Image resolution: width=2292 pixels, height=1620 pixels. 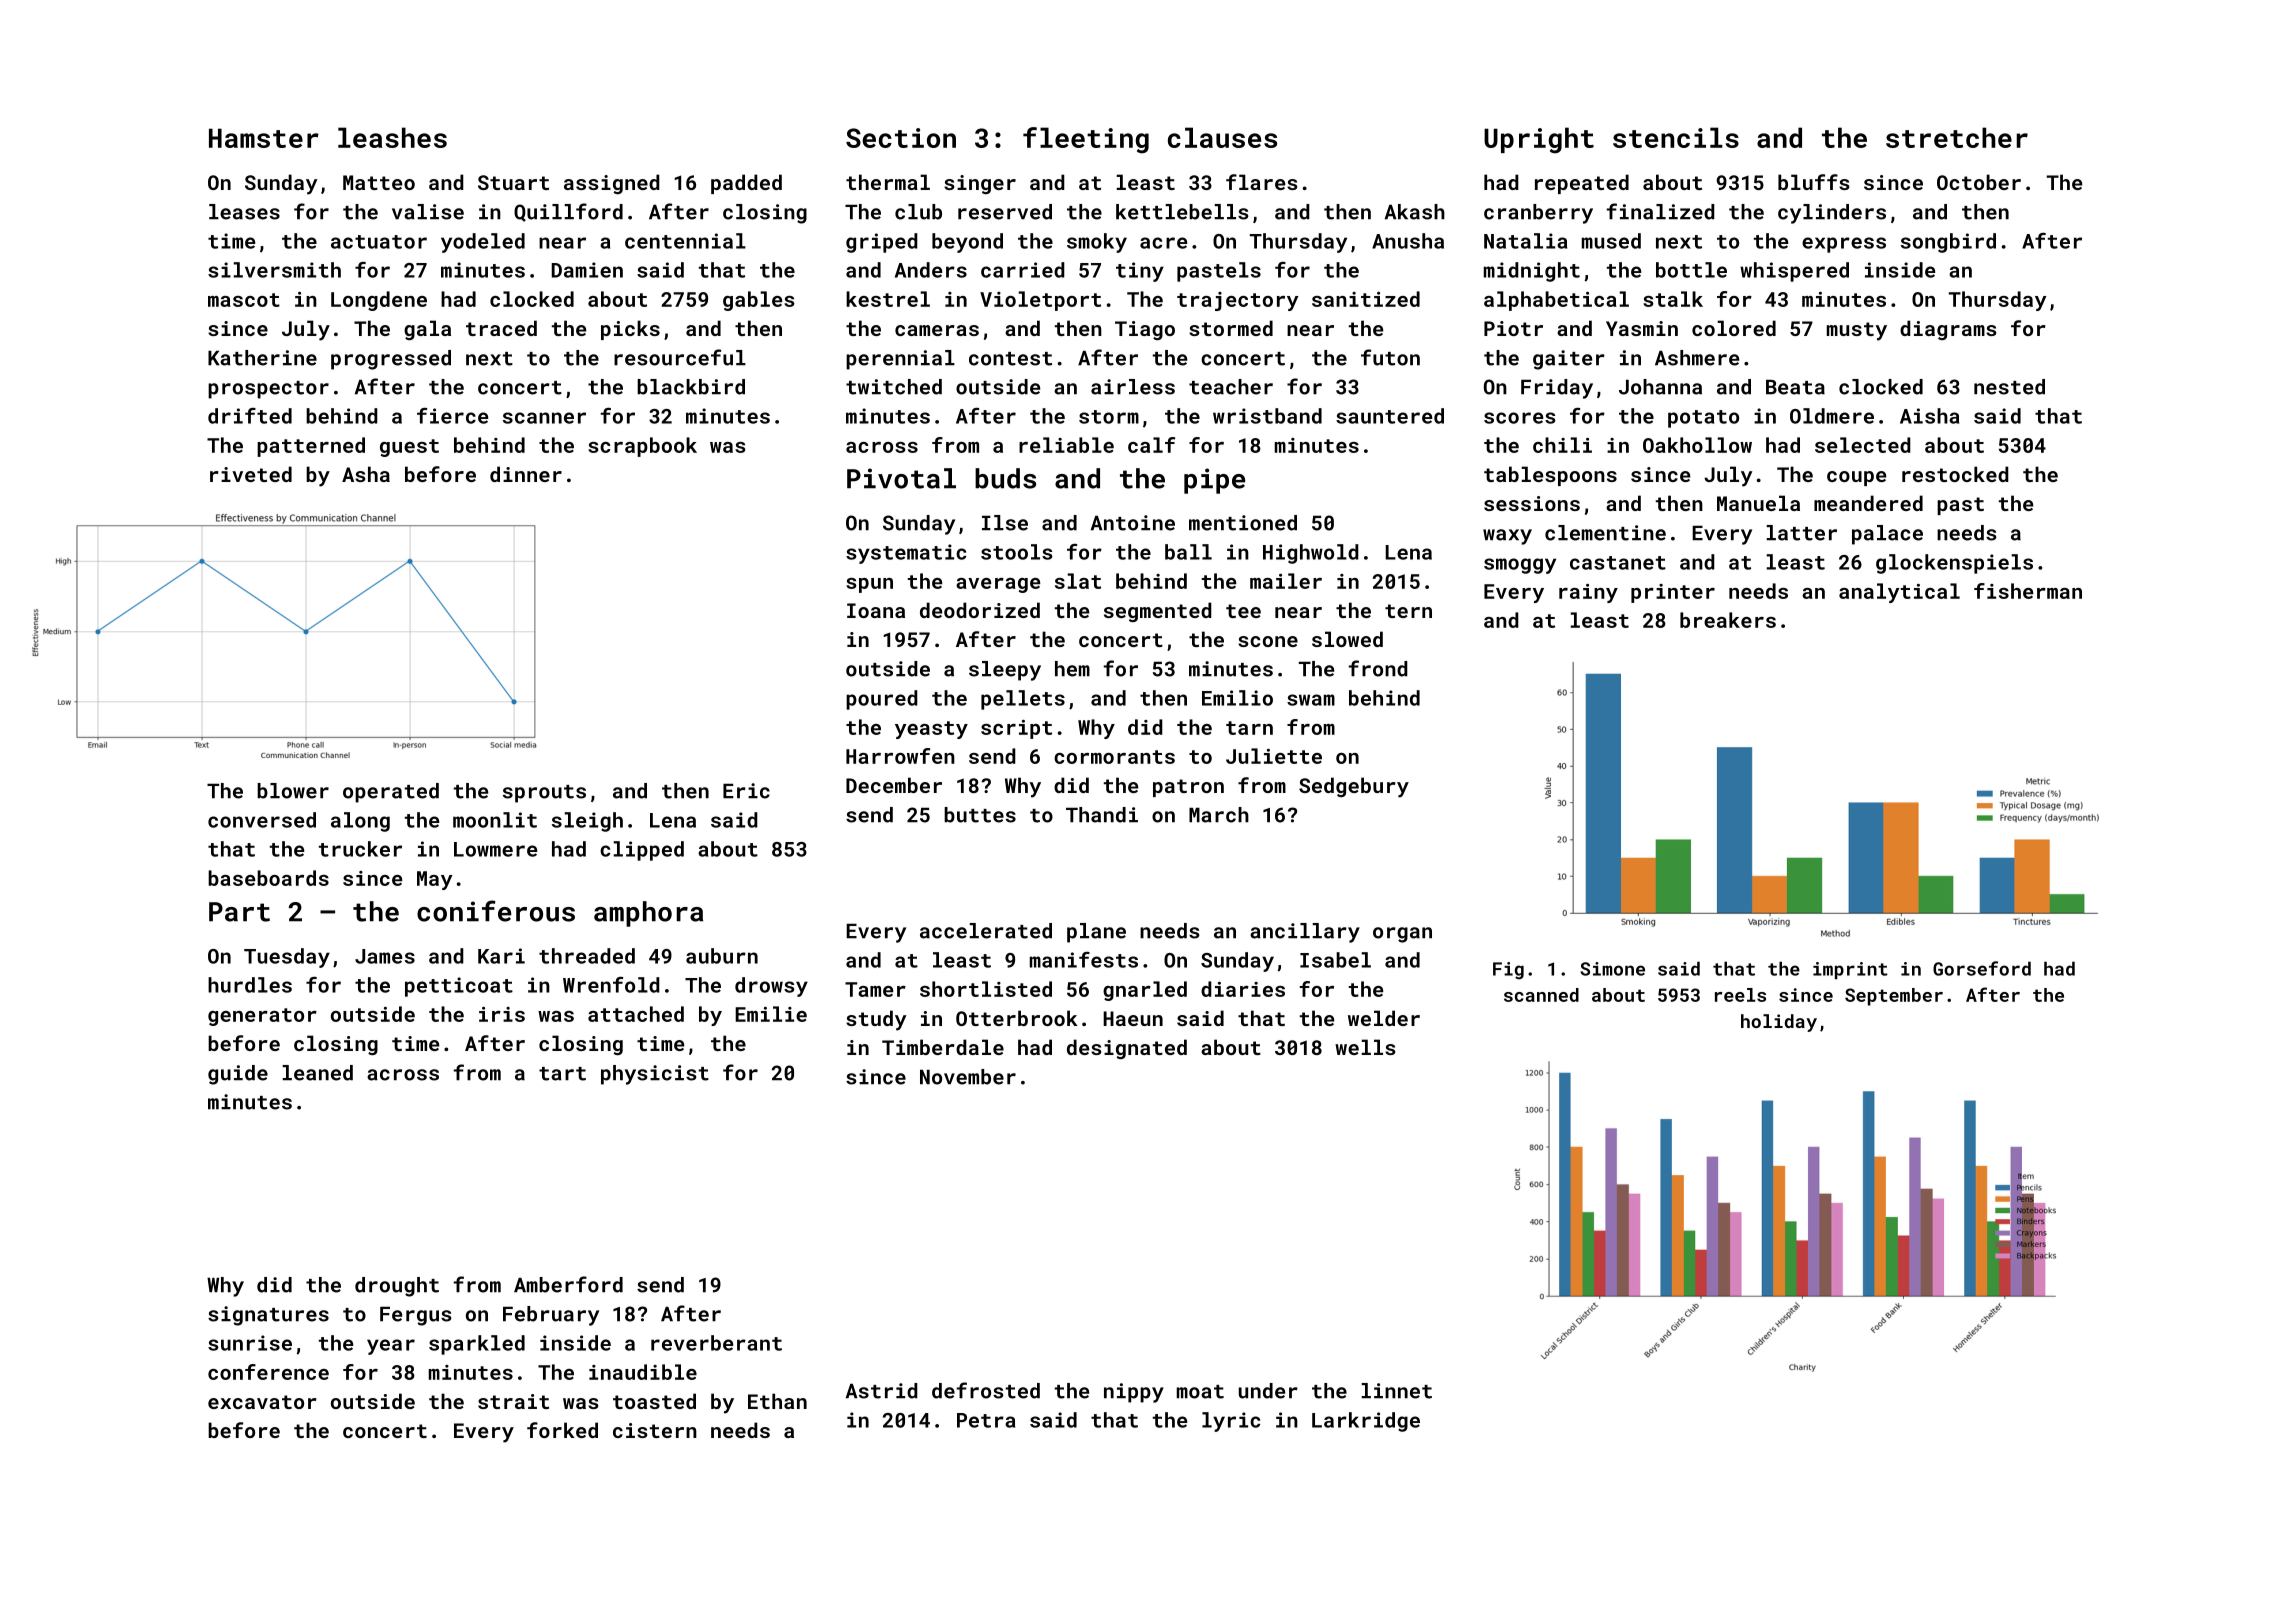 I want to click on restocked, so click(x=1955, y=474).
